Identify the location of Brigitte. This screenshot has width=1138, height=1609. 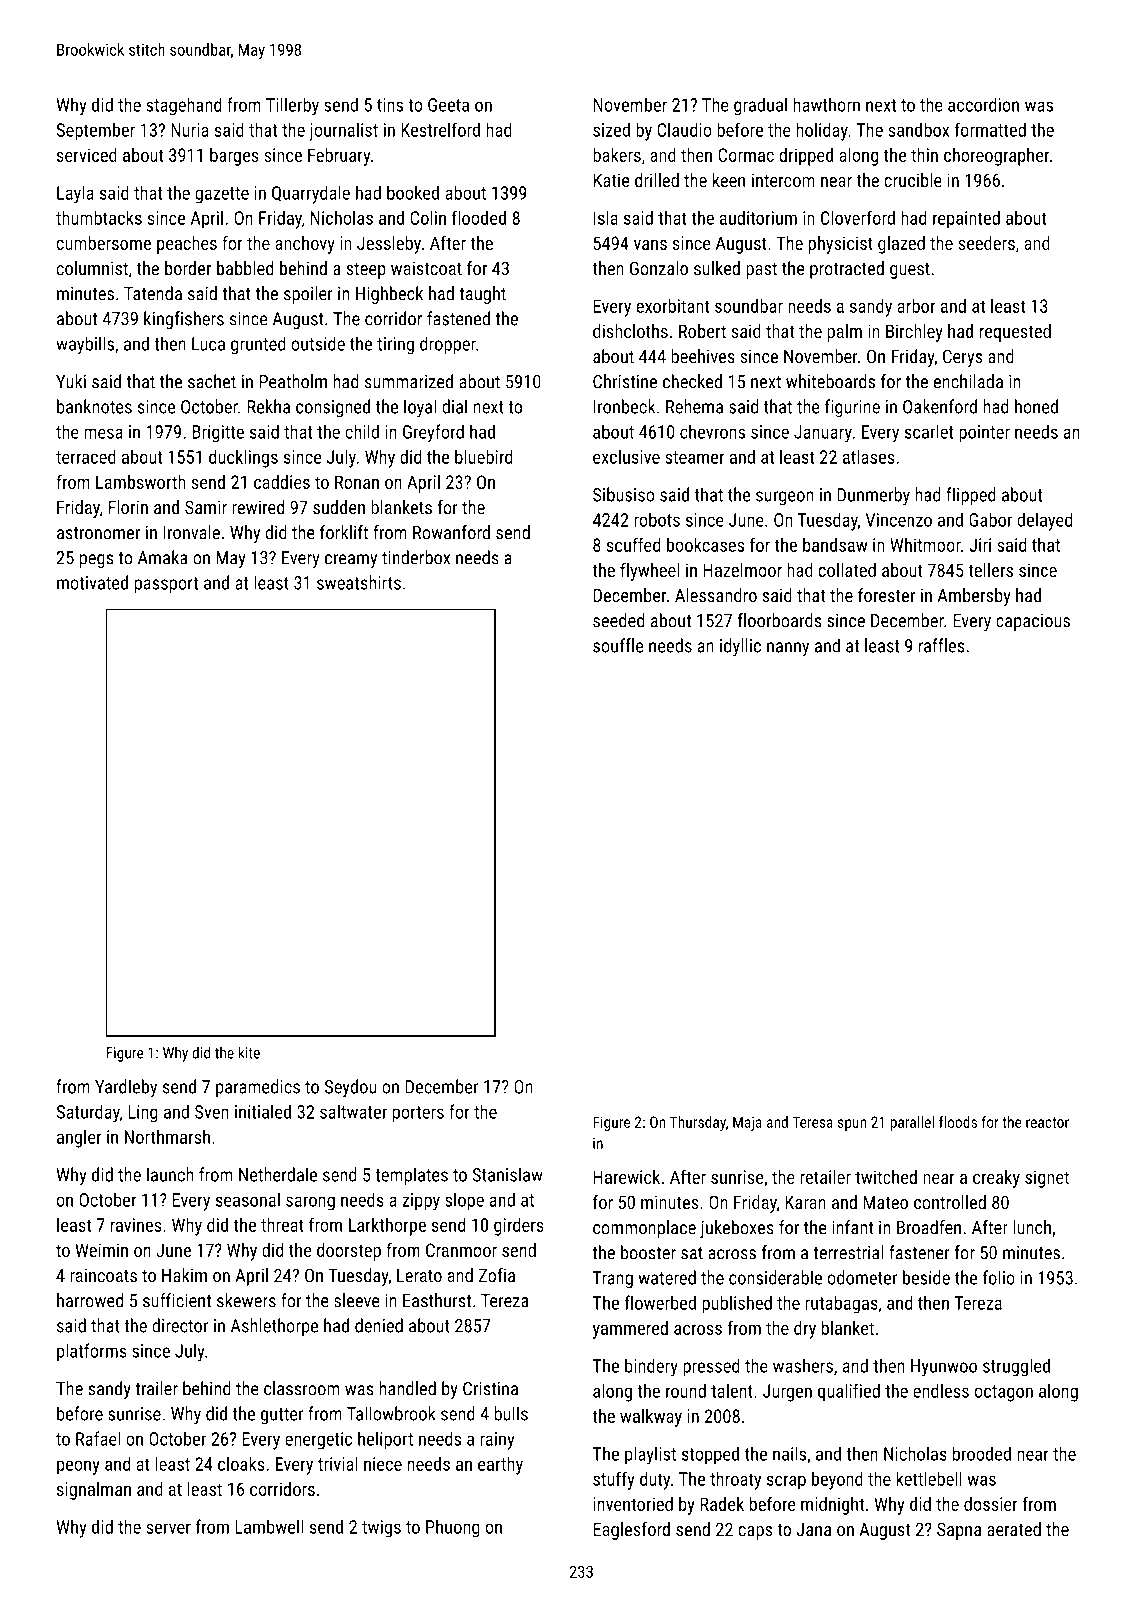
(218, 434).
